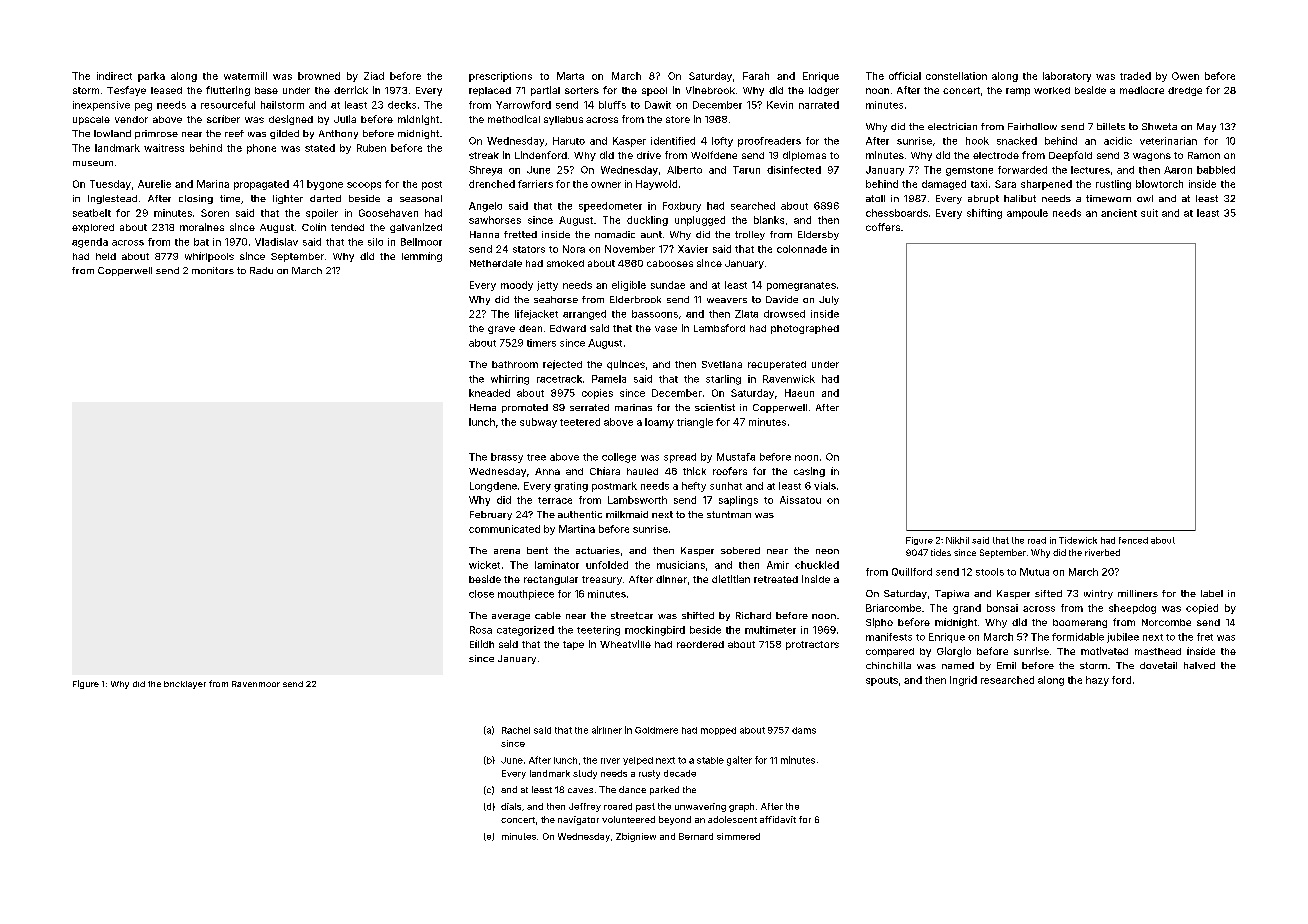  Describe the element at coordinates (636, 837) in the document. I see `Zbigniew` at that location.
